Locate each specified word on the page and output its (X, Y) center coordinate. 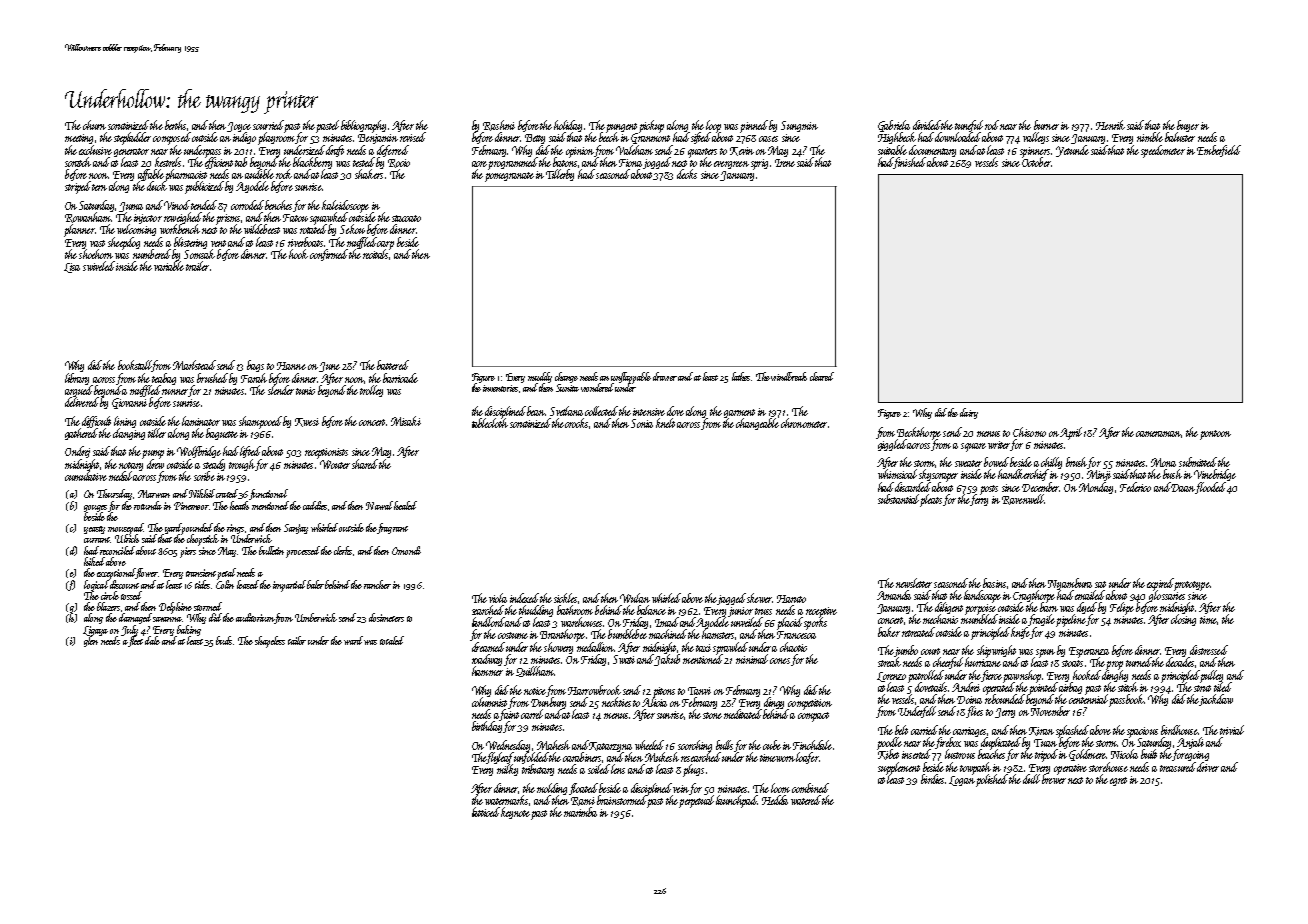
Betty (535, 139)
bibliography (363, 126)
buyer (1188, 126)
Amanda (894, 595)
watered (806, 800)
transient (201, 573)
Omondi (406, 550)
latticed (486, 812)
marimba (580, 812)
